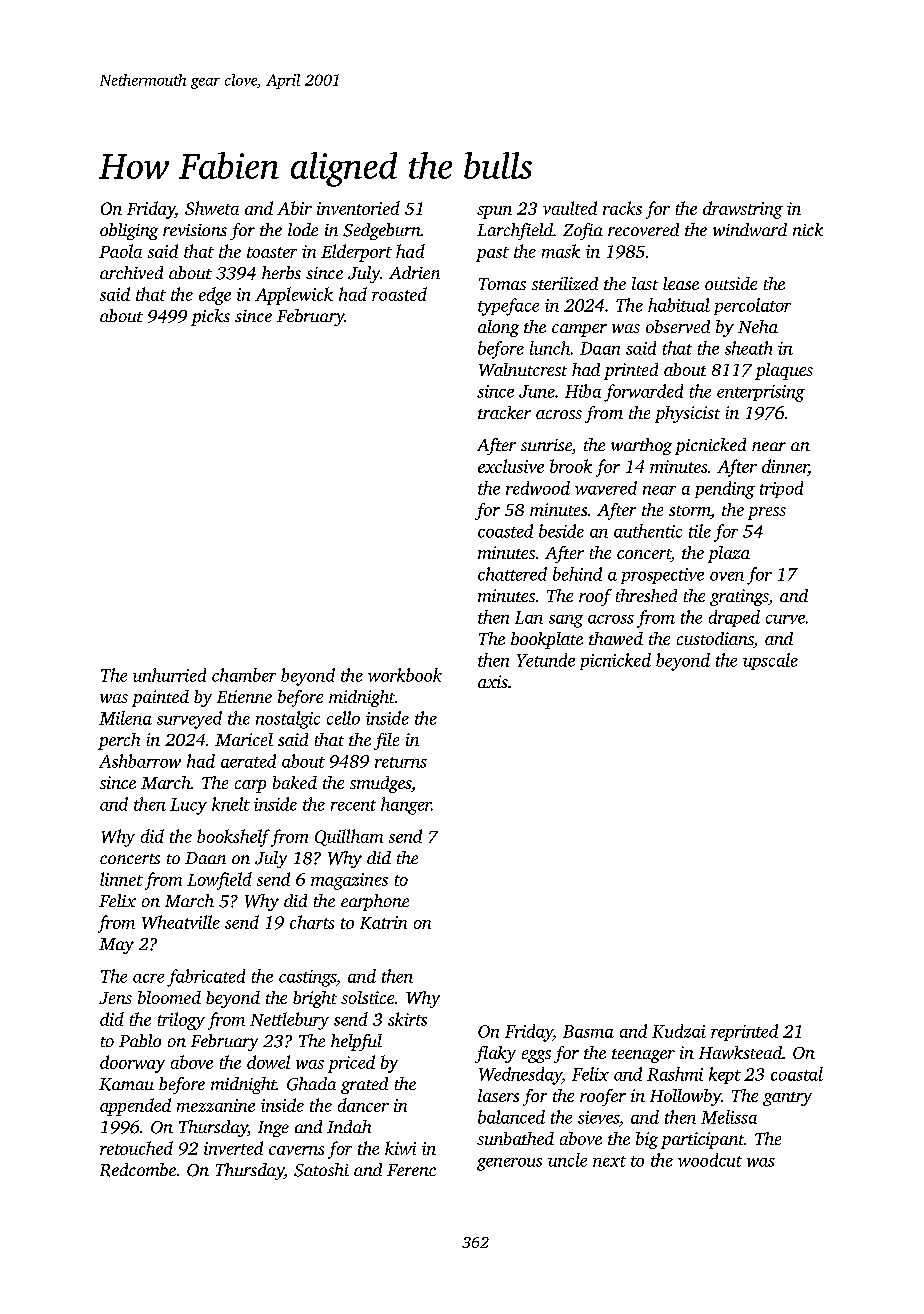  Describe the element at coordinates (358, 208) in the document. I see `inventoried` at that location.
